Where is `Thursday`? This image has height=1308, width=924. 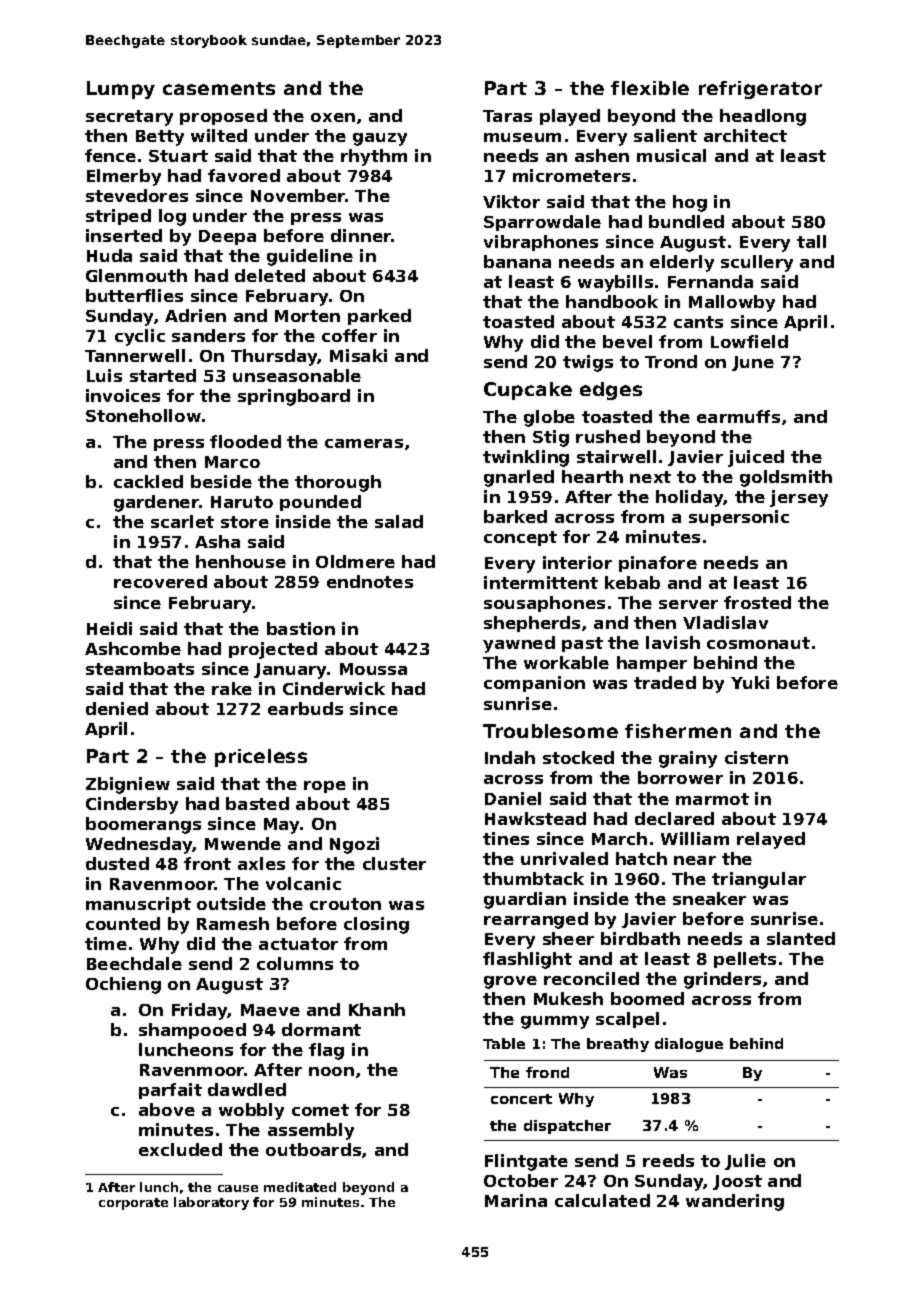
Thursday is located at coordinates (274, 357).
